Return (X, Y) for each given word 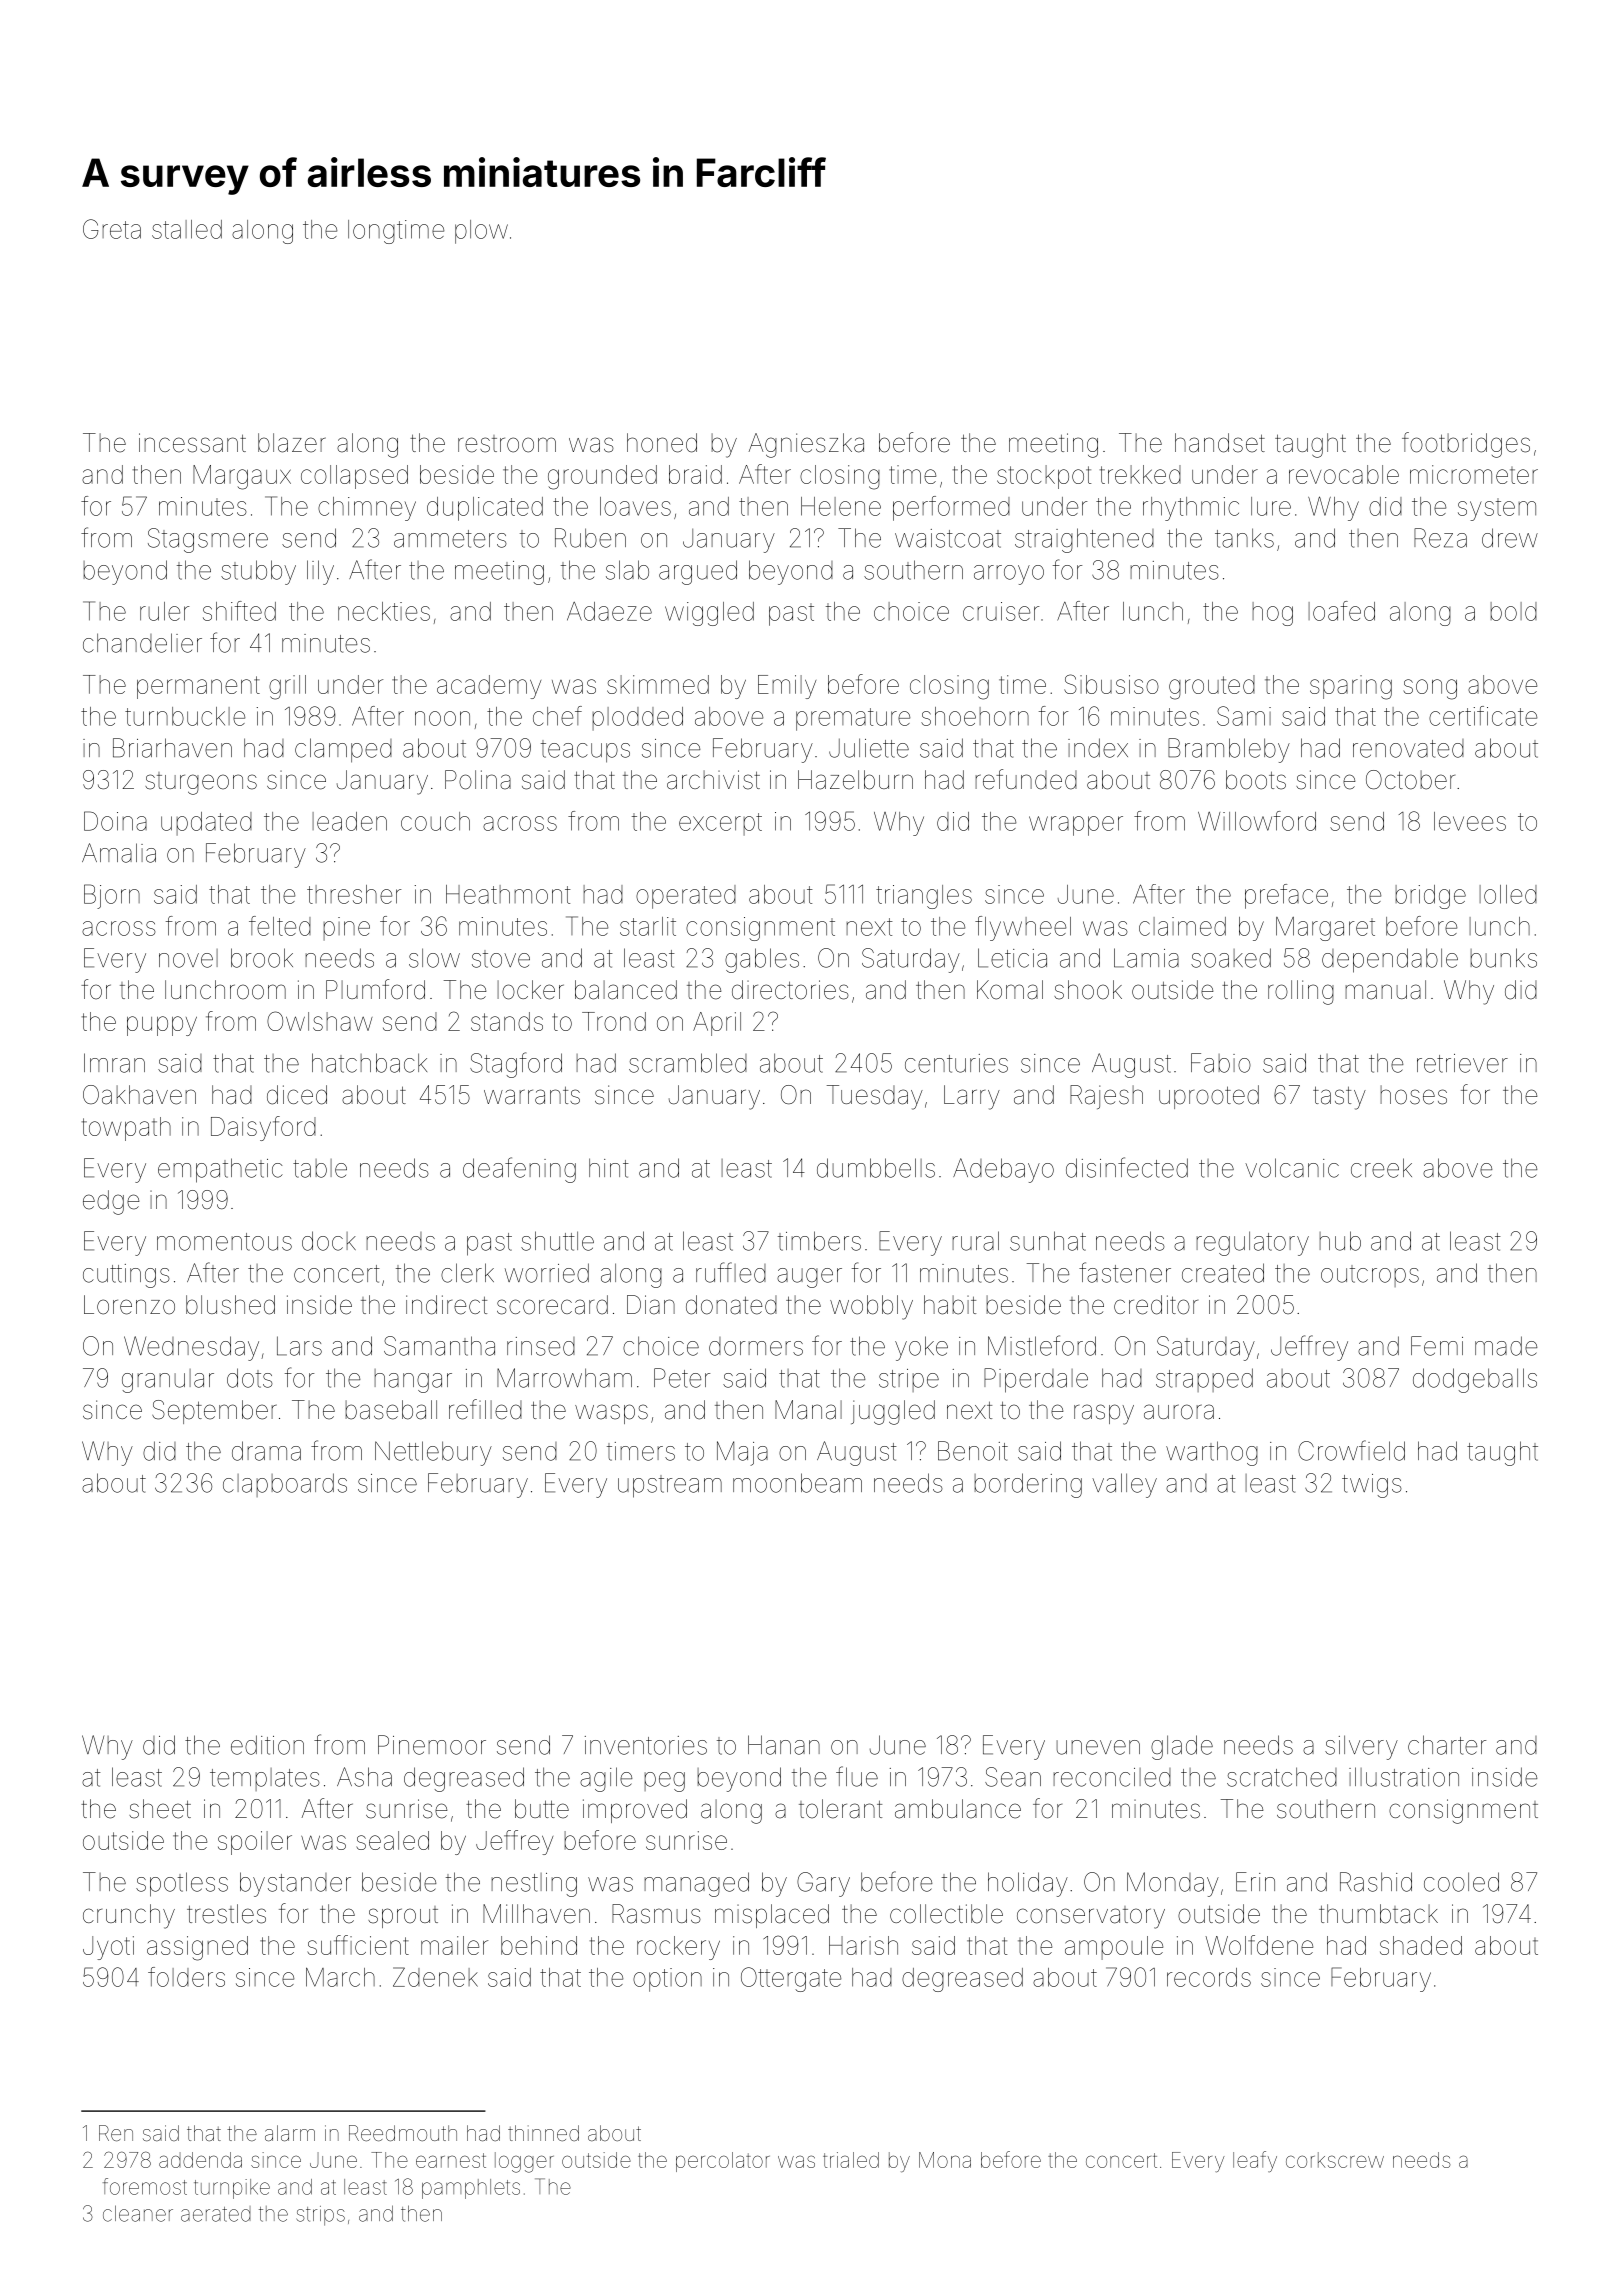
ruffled (731, 1272)
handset (1220, 443)
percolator (723, 2162)
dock (329, 1241)
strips (320, 2216)
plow (481, 232)
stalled (187, 229)
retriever (1462, 1063)
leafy (1255, 2161)
